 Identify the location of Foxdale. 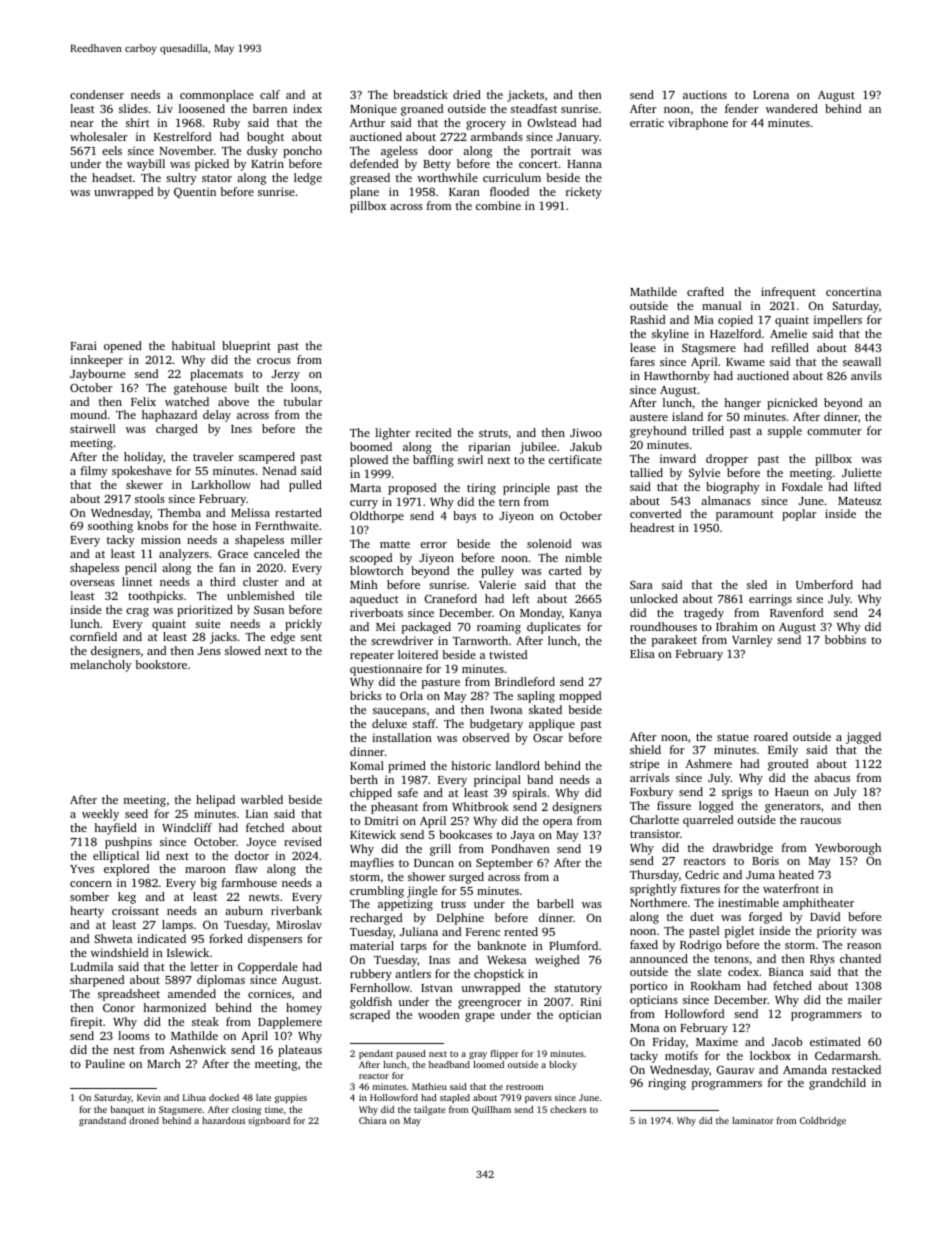
(802, 486).
